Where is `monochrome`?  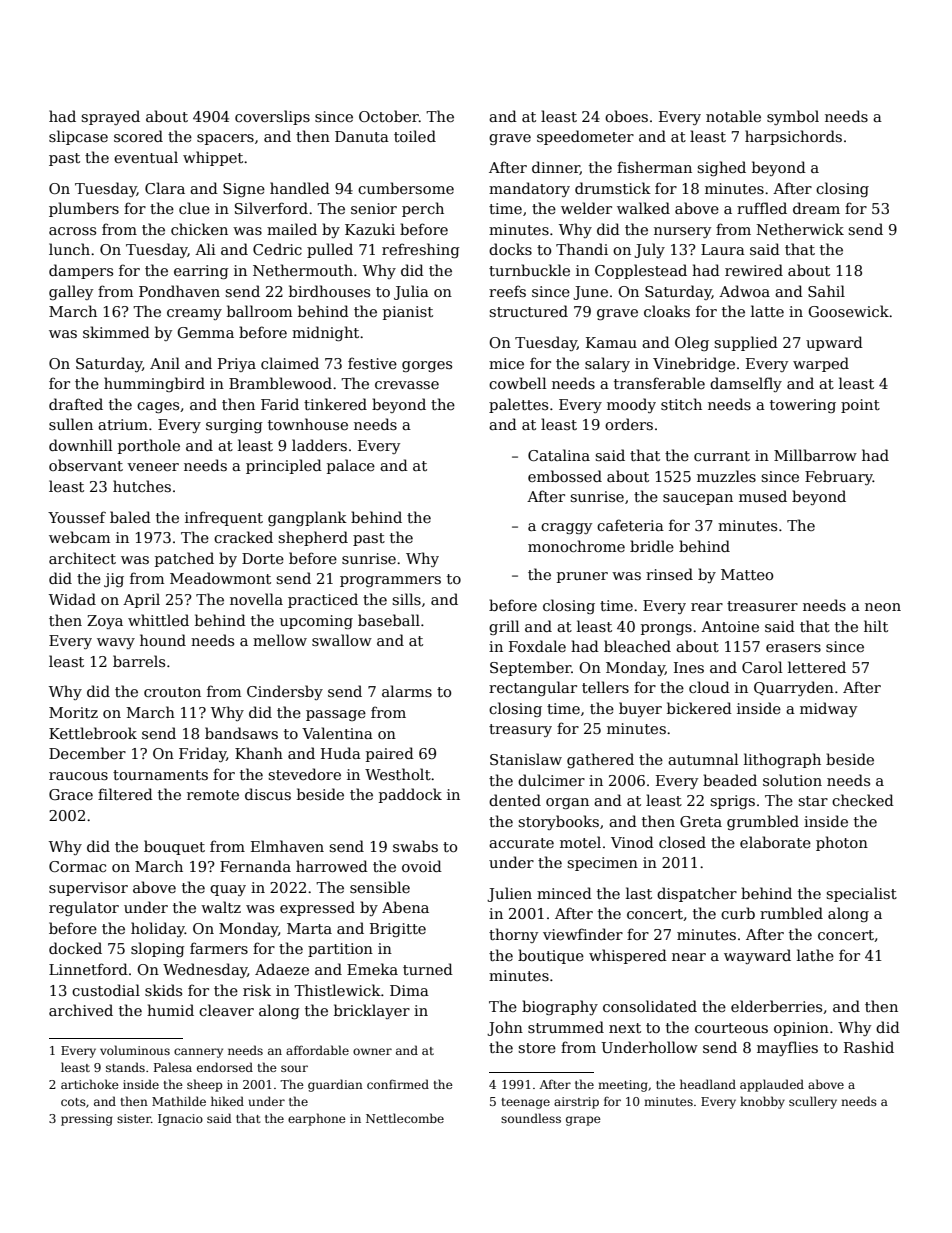
monochrome is located at coordinates (576, 546).
